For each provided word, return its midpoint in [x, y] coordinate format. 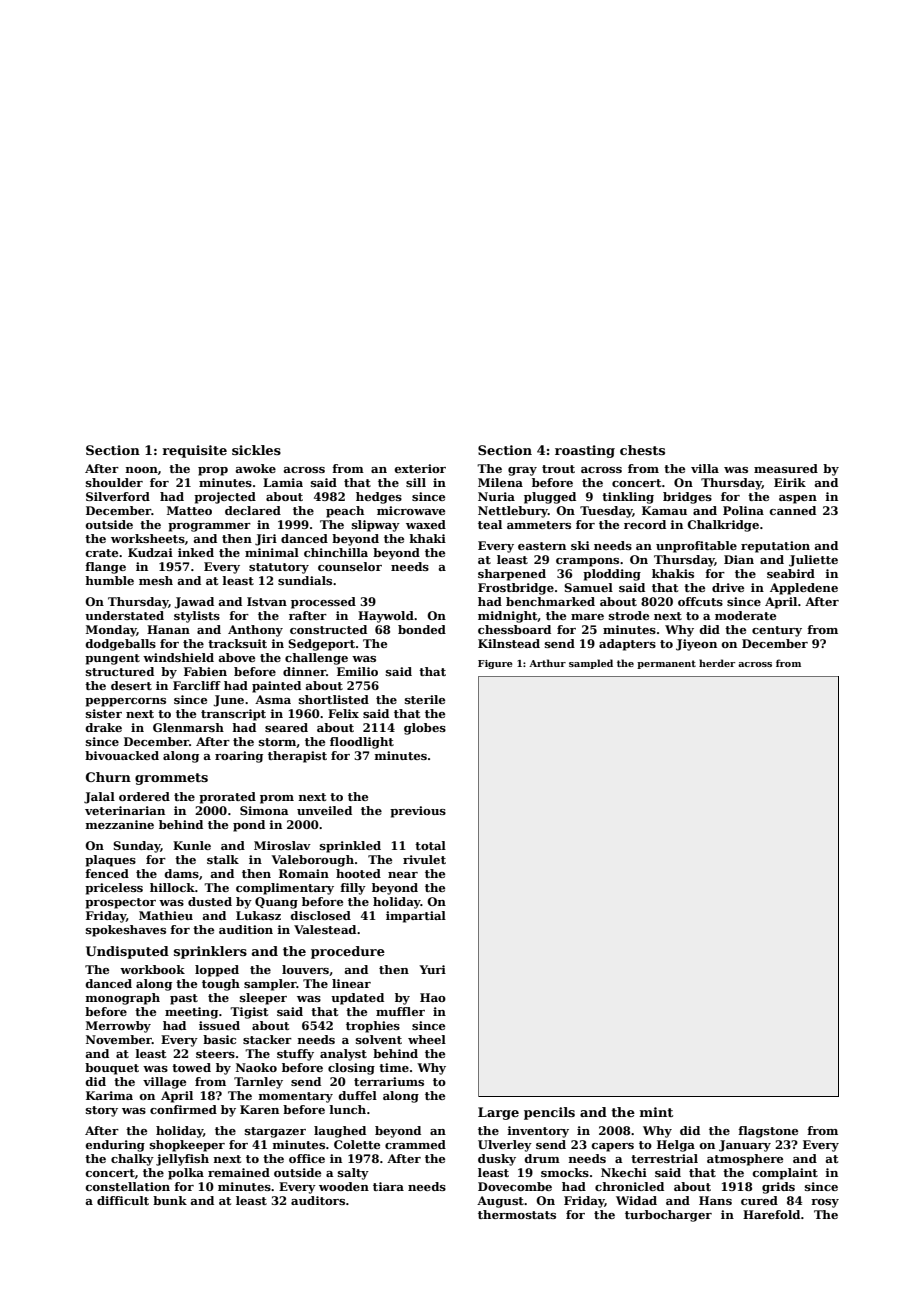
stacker [267, 1039]
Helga [676, 1146]
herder [717, 663]
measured [786, 468]
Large [498, 1113]
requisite [194, 451]
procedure [348, 952]
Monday [111, 631]
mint [656, 1112]
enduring [115, 1146]
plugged [550, 498]
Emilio [357, 671]
